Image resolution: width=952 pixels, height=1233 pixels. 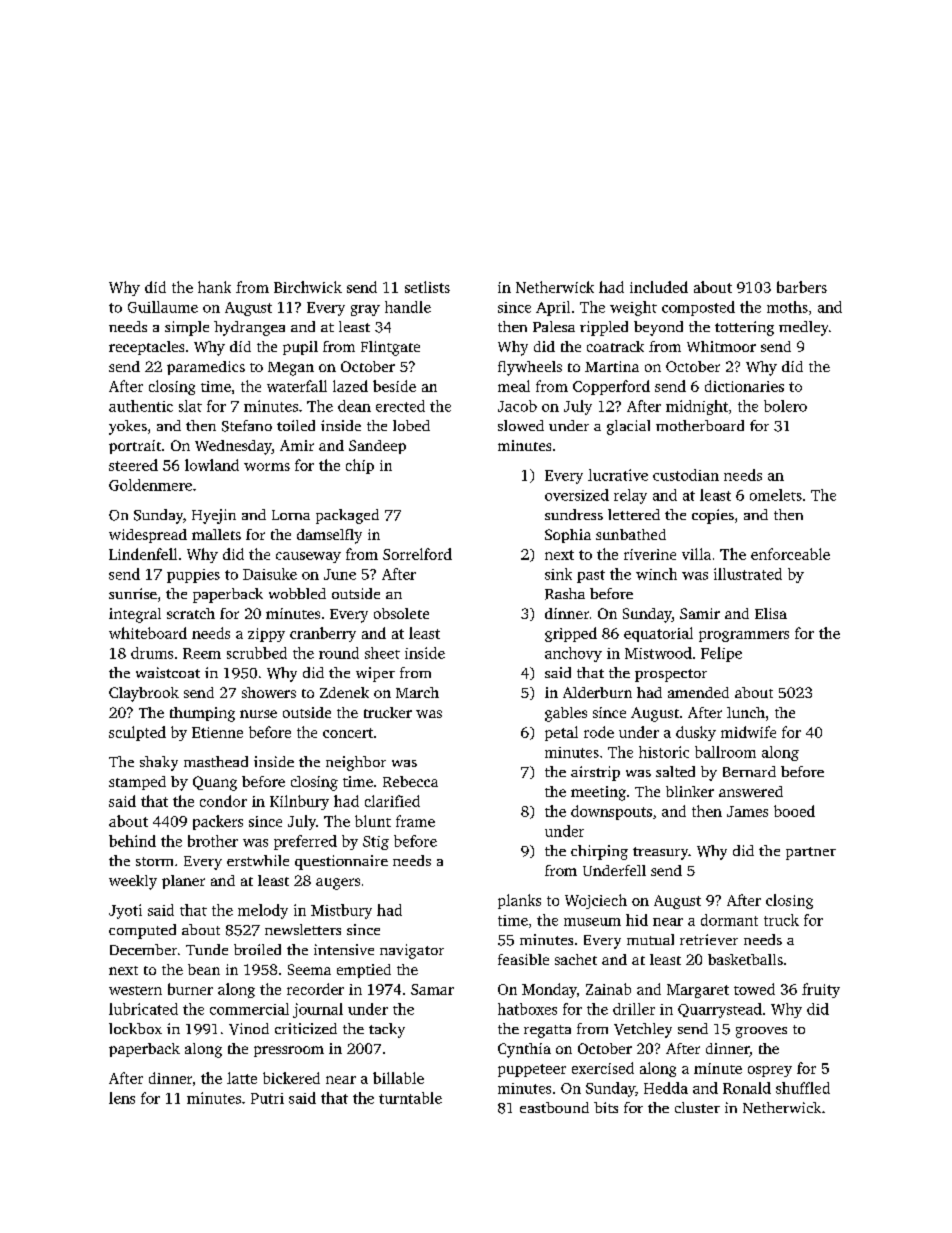 I want to click on Zdenek, so click(x=344, y=692).
